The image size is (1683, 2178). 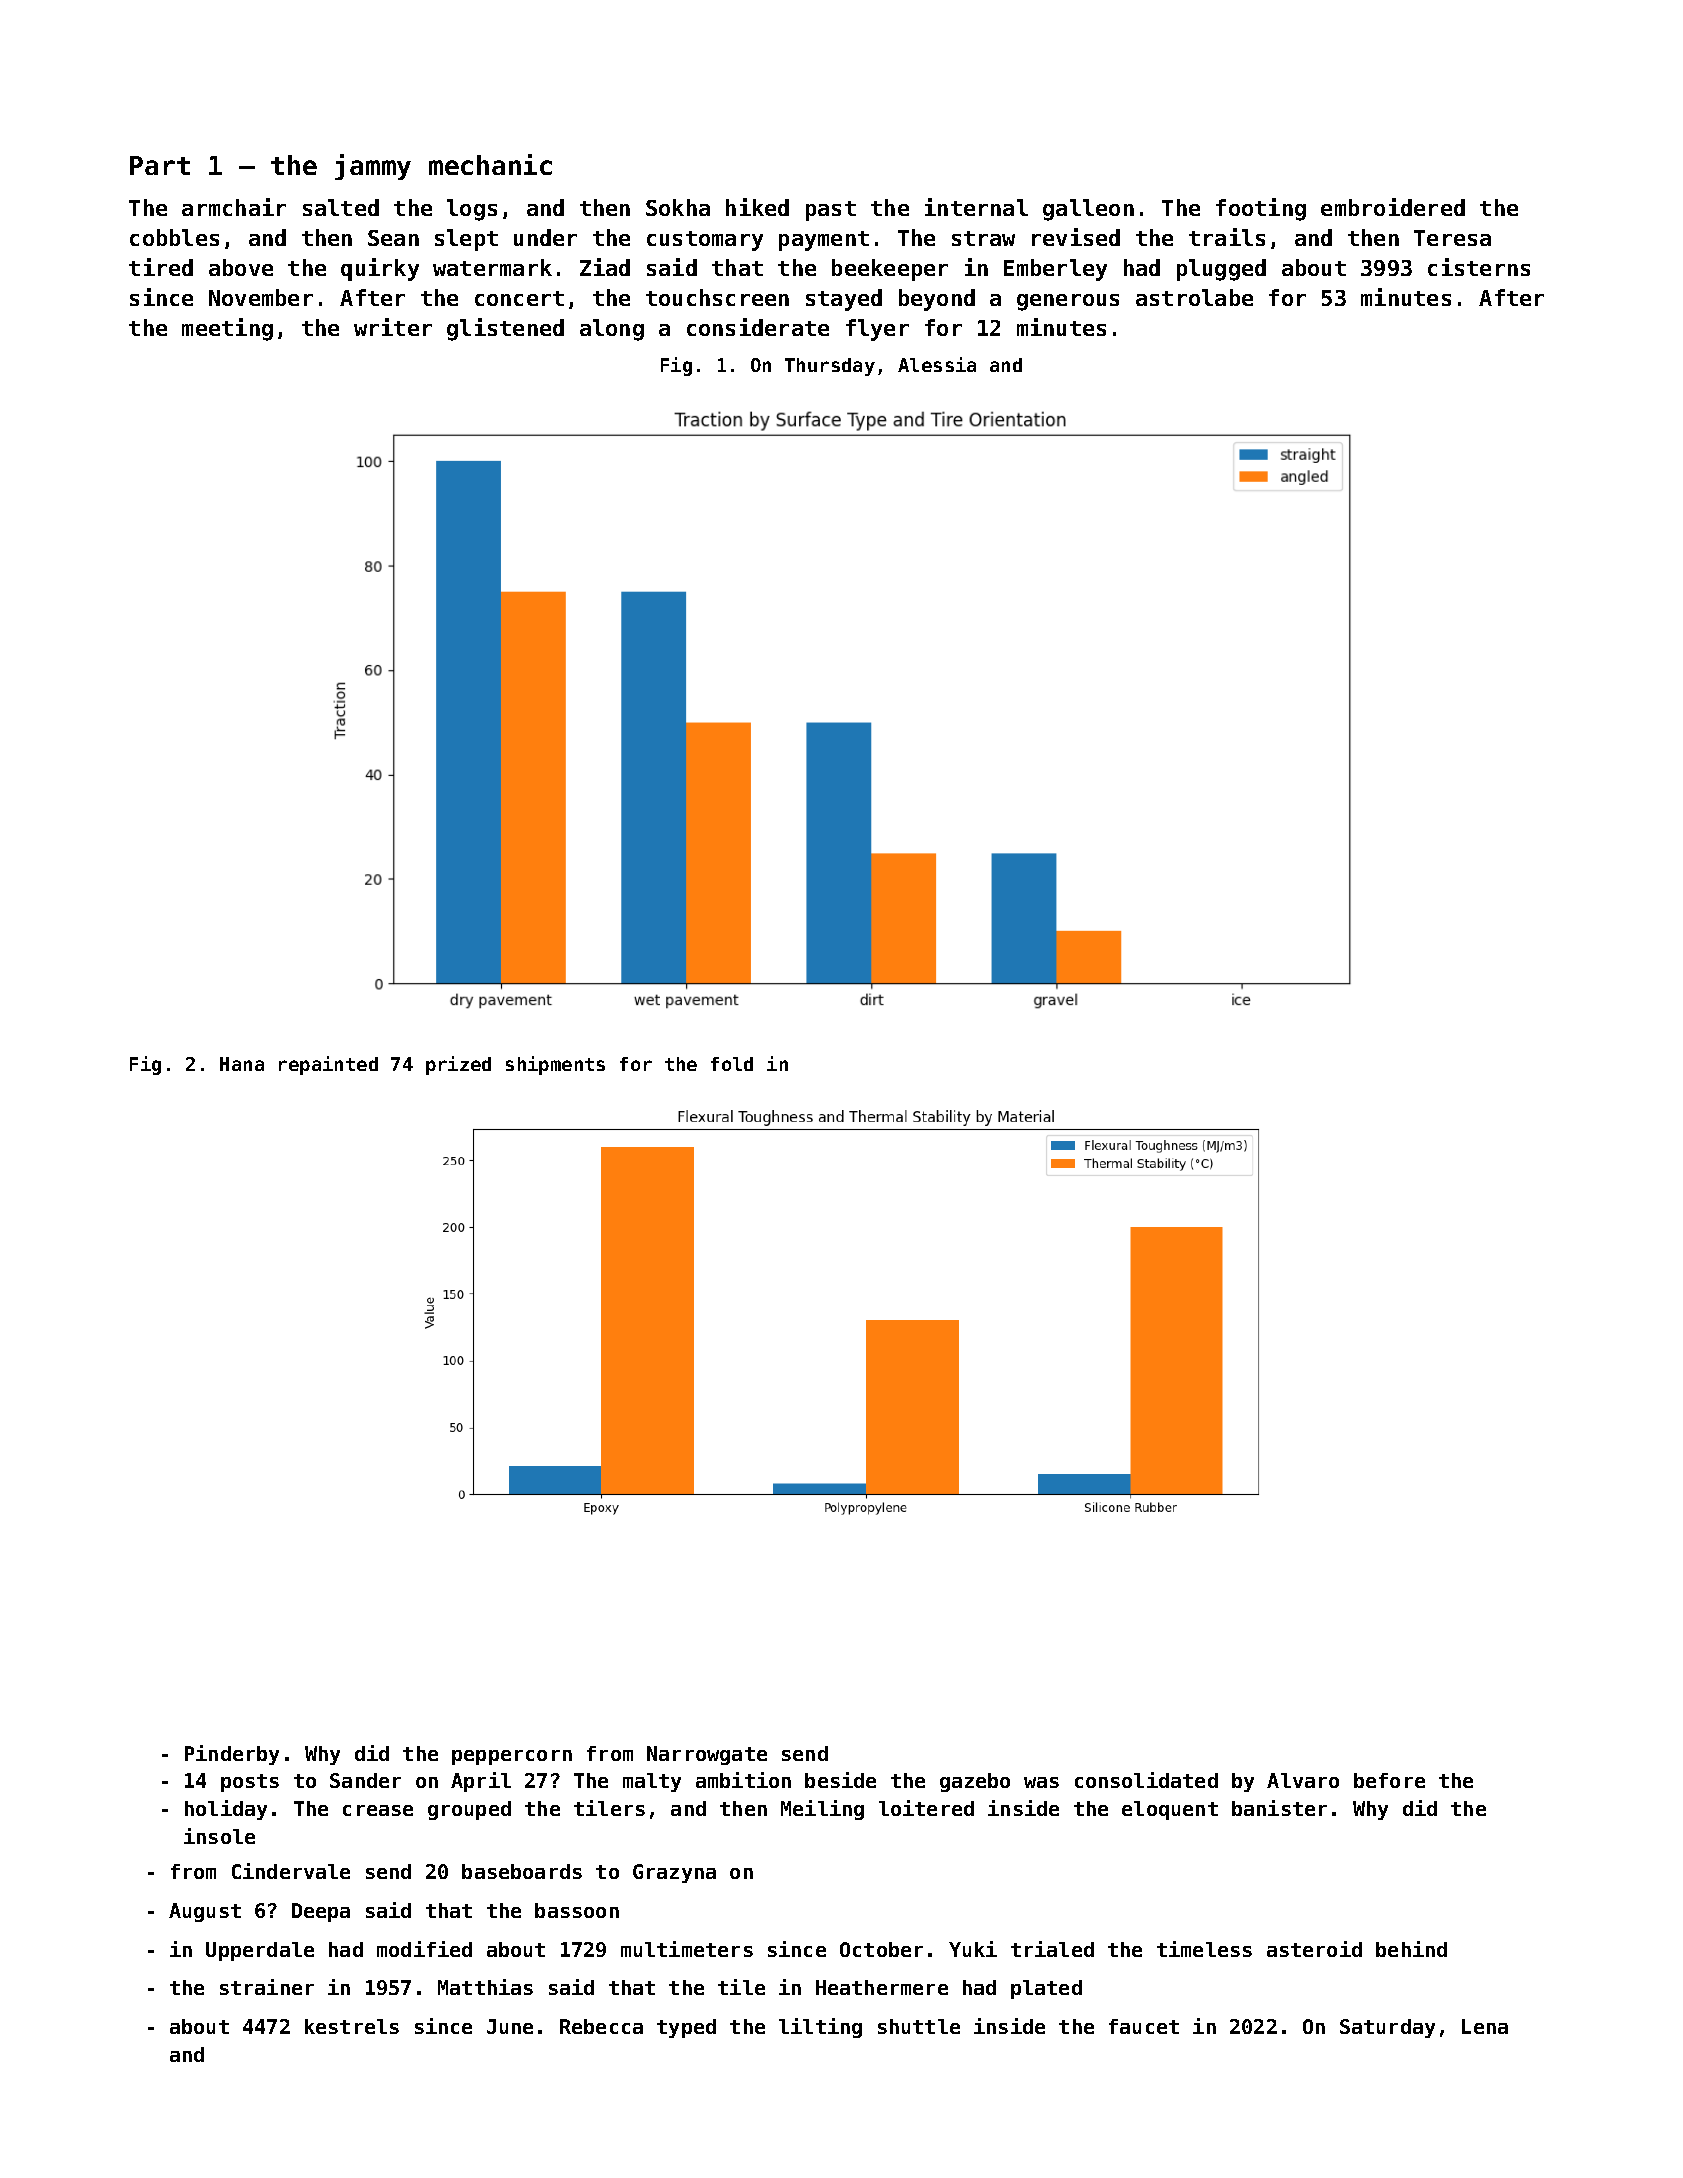 What do you see at coordinates (1261, 209) in the screenshot?
I see `footing` at bounding box center [1261, 209].
